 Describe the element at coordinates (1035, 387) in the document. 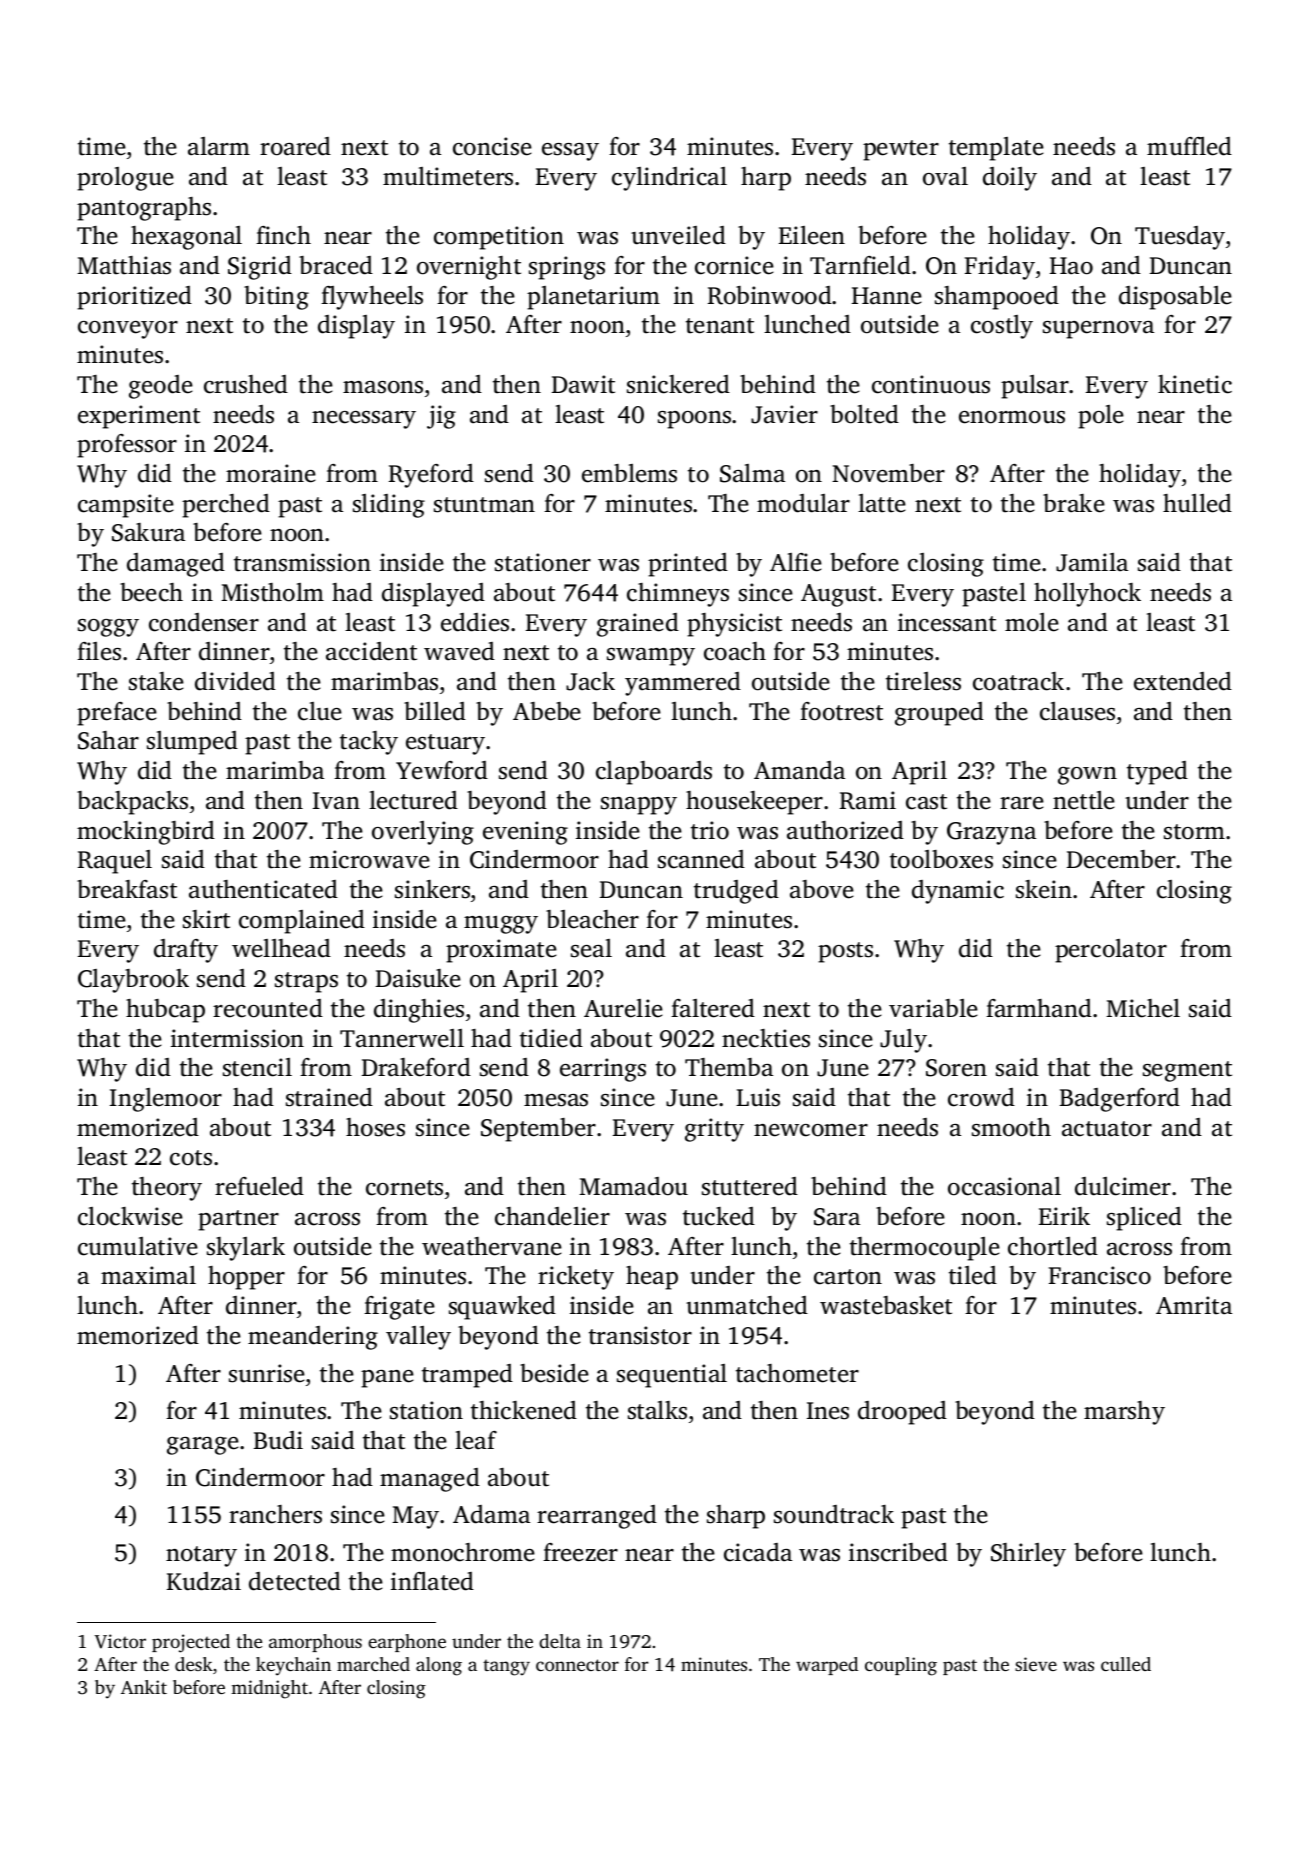

I see `pulsar` at that location.
